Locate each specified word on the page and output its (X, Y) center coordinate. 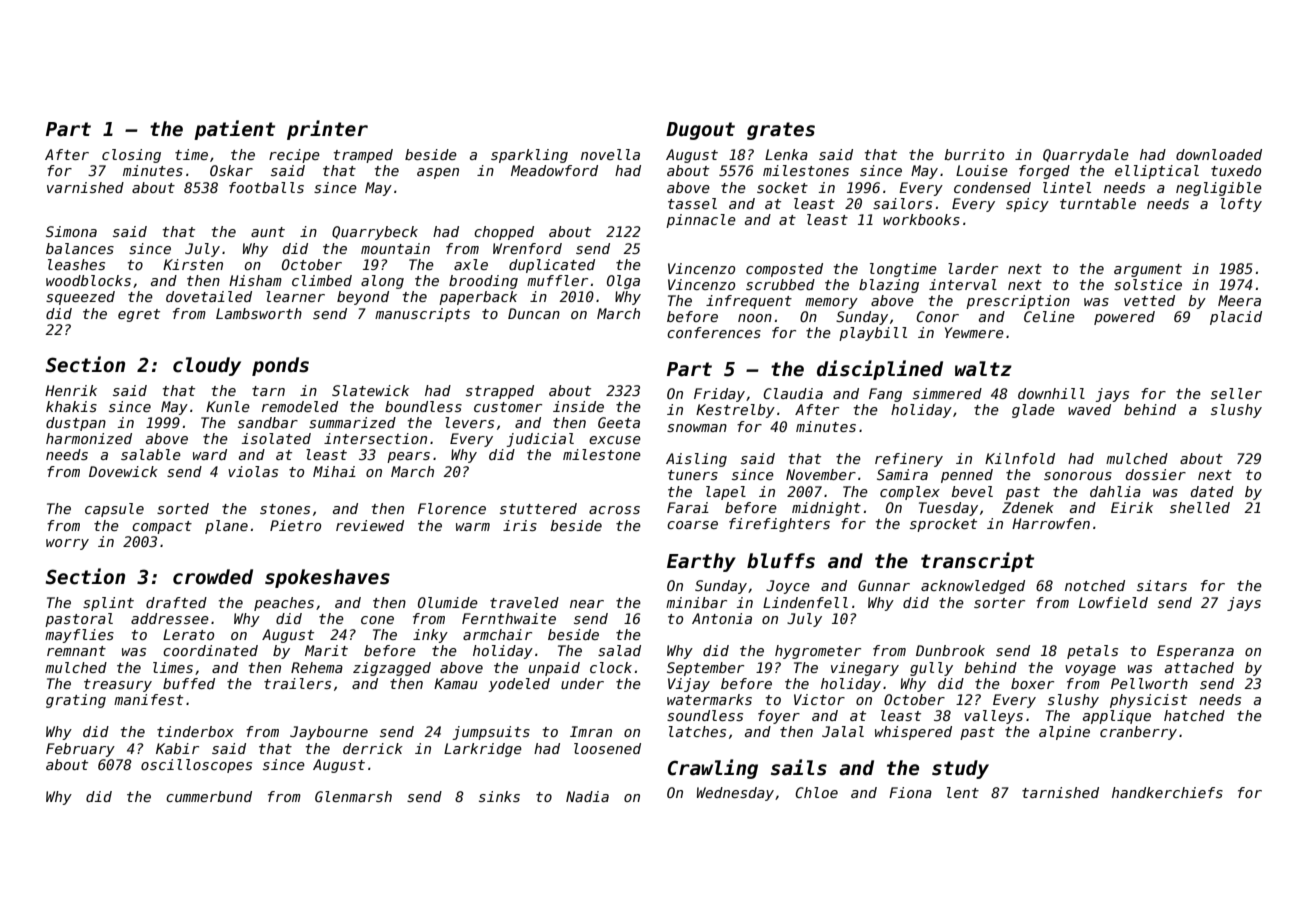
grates (781, 131)
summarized (352, 422)
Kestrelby (735, 411)
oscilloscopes (196, 766)
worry (67, 544)
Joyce (788, 587)
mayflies (79, 636)
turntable (1098, 203)
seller (1236, 393)
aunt (268, 232)
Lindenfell (805, 602)
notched (1095, 585)
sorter (999, 603)
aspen (438, 173)
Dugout (700, 131)
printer (327, 130)
